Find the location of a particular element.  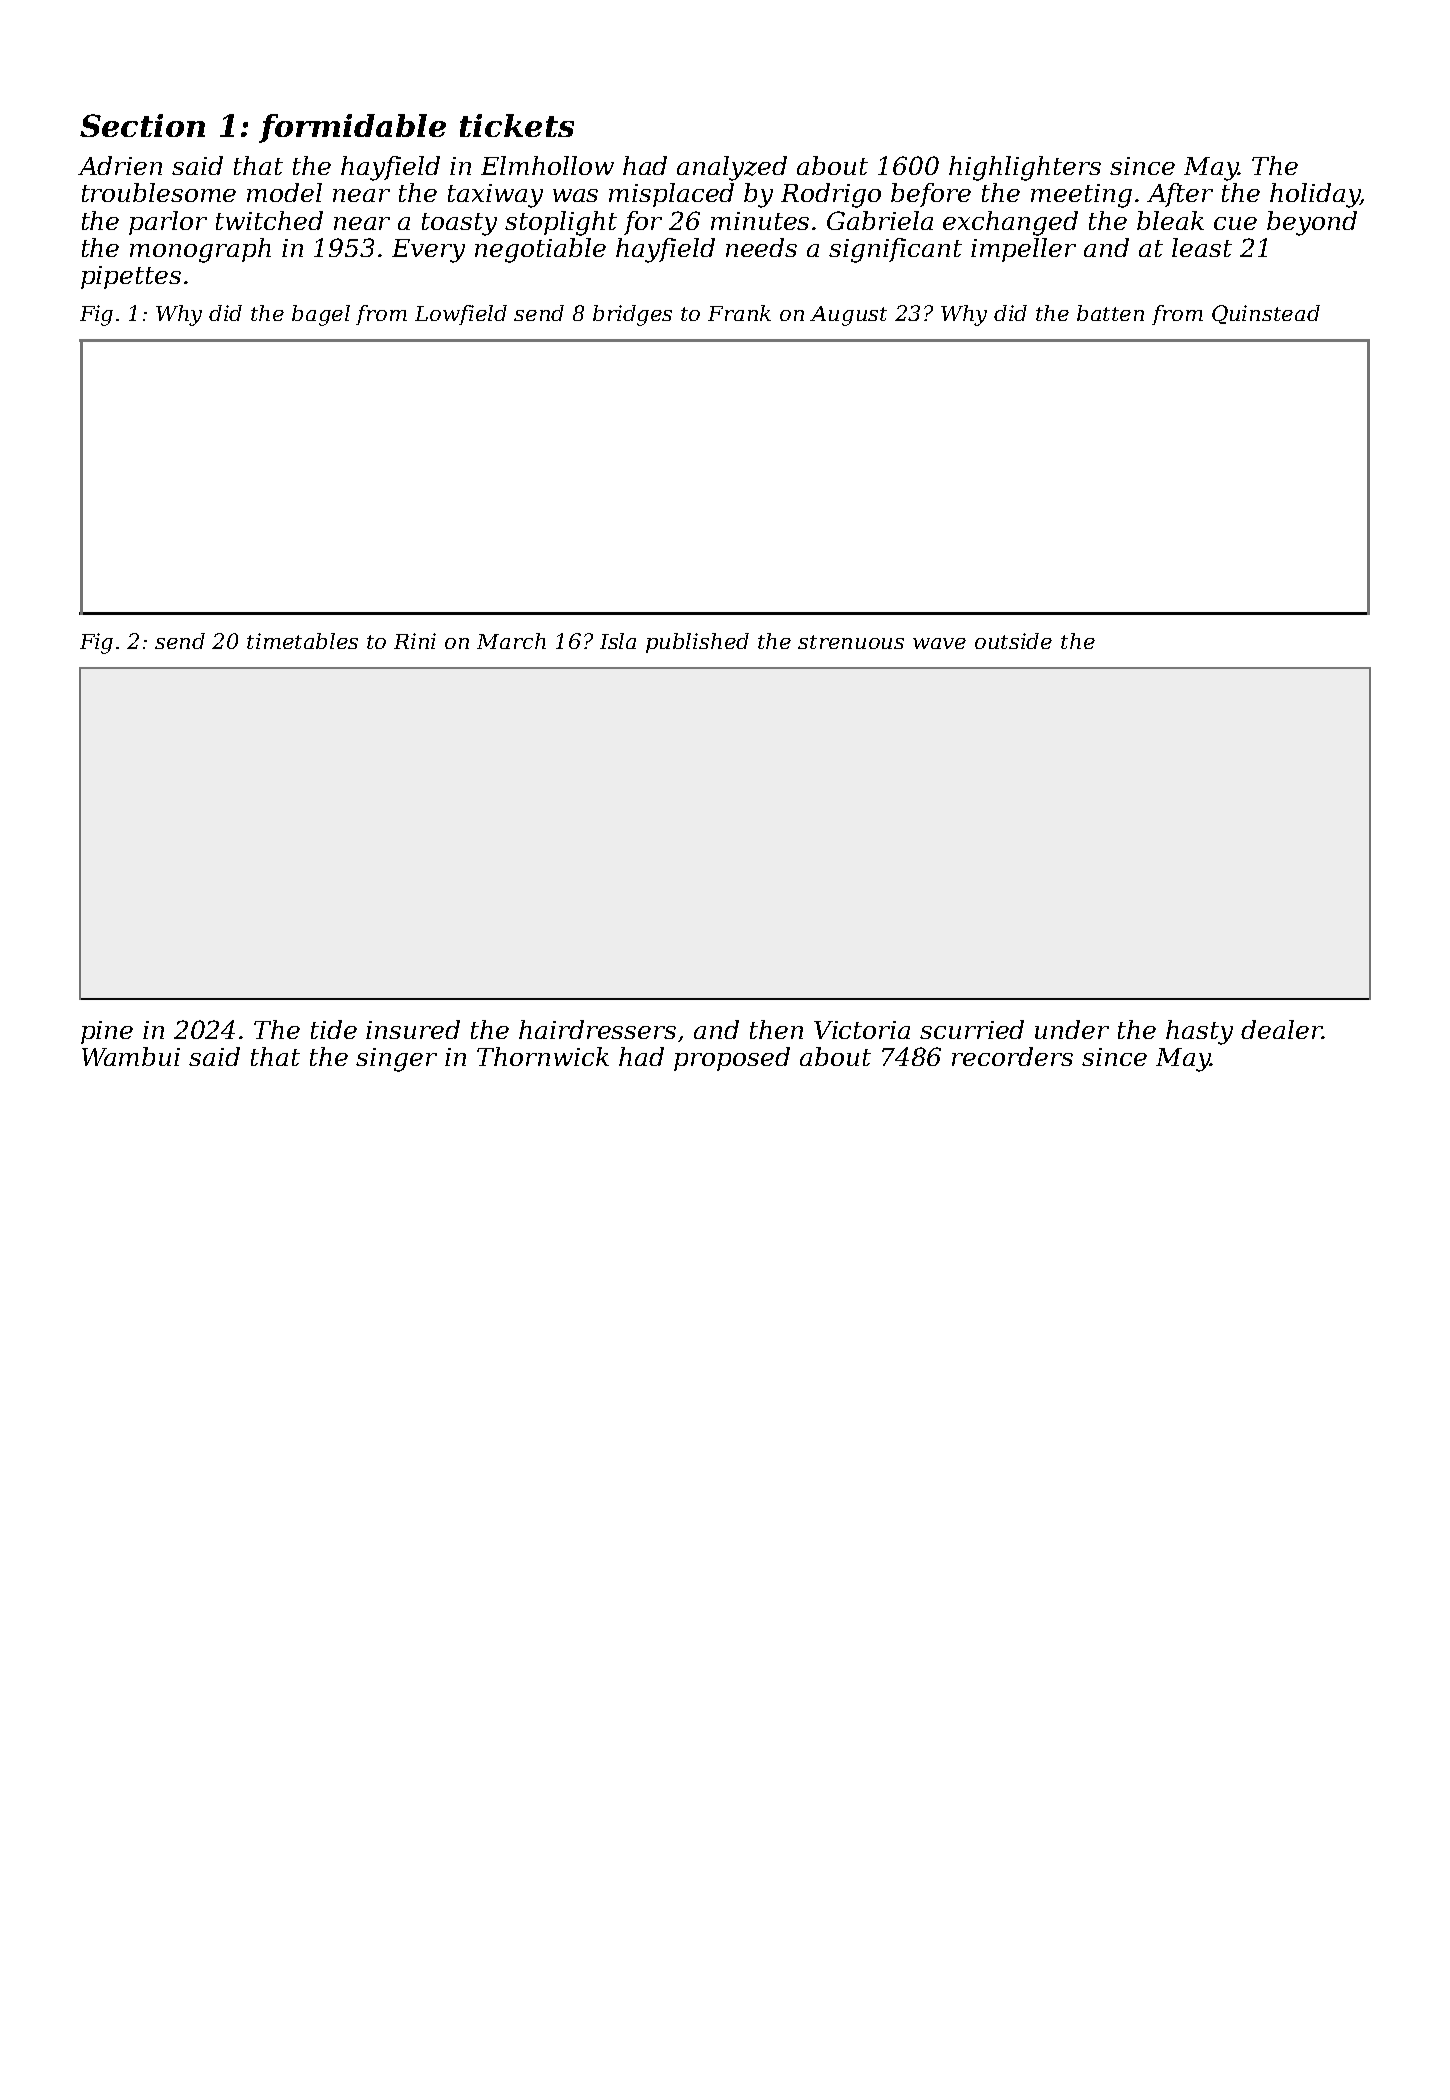

tickets is located at coordinates (517, 125).
